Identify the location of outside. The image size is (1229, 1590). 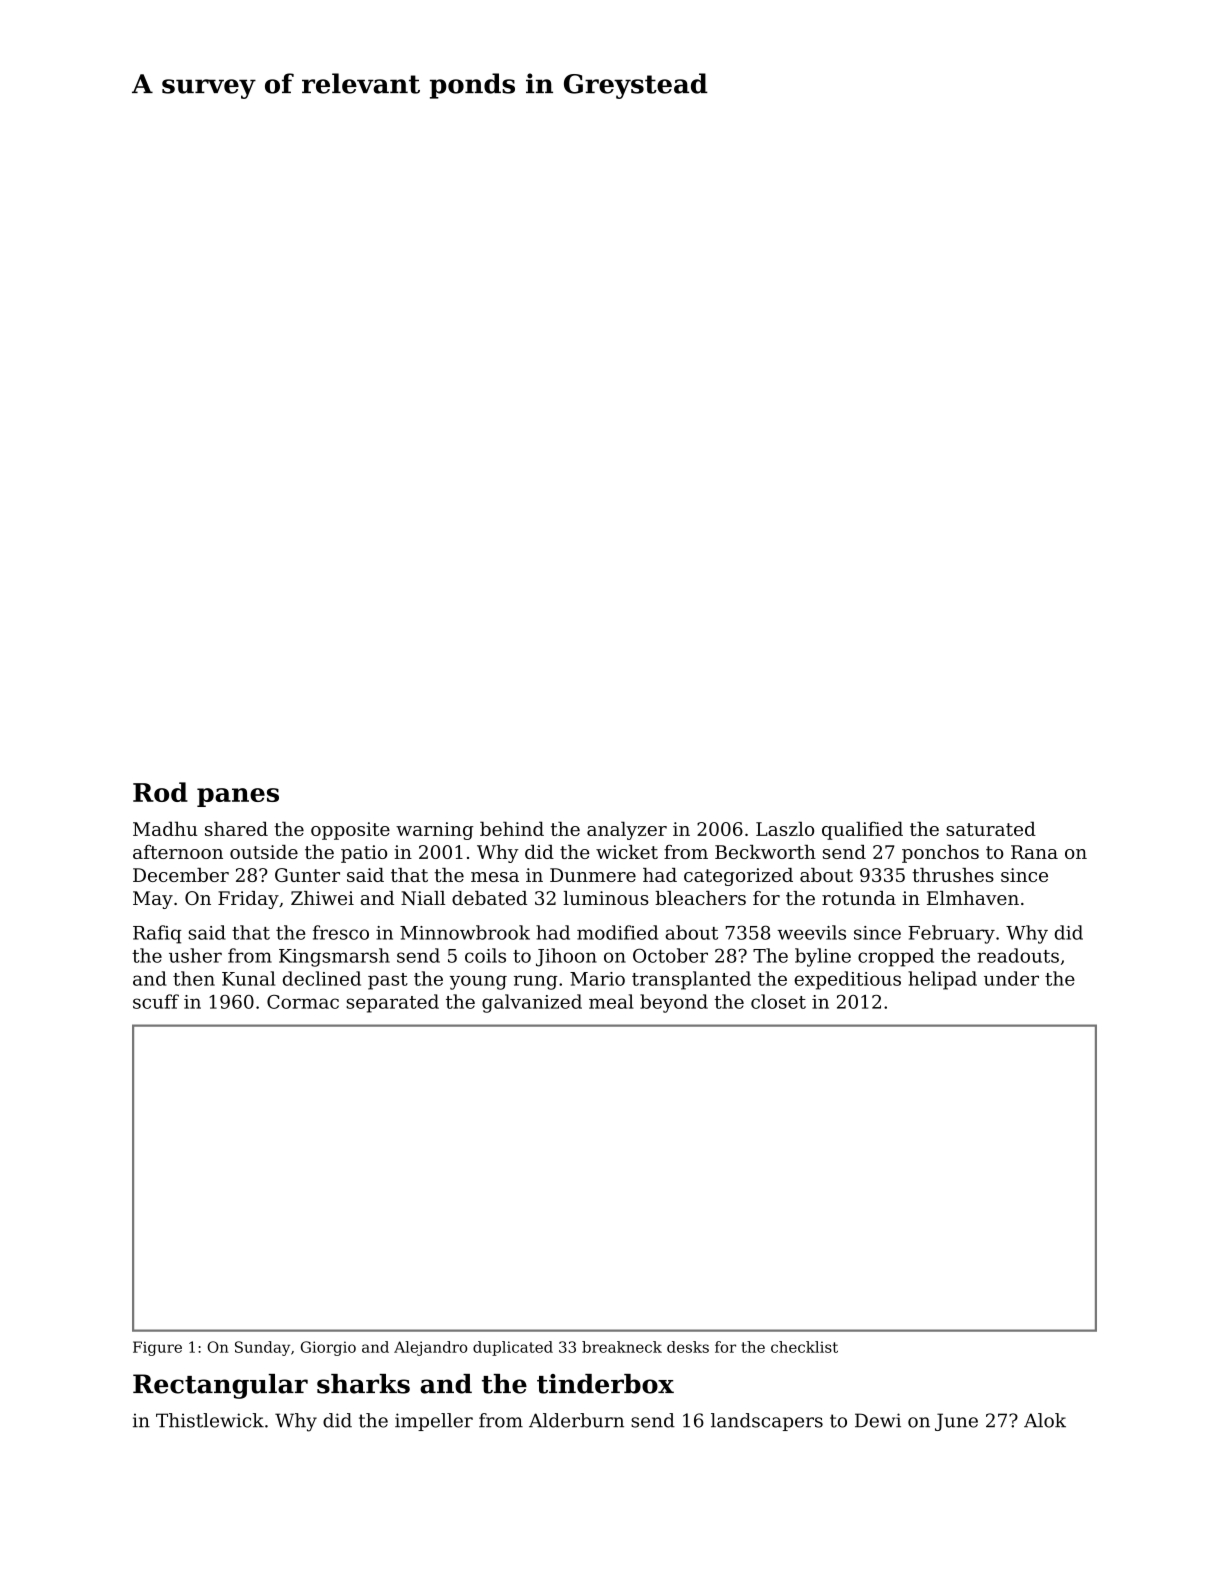
(264, 852).
